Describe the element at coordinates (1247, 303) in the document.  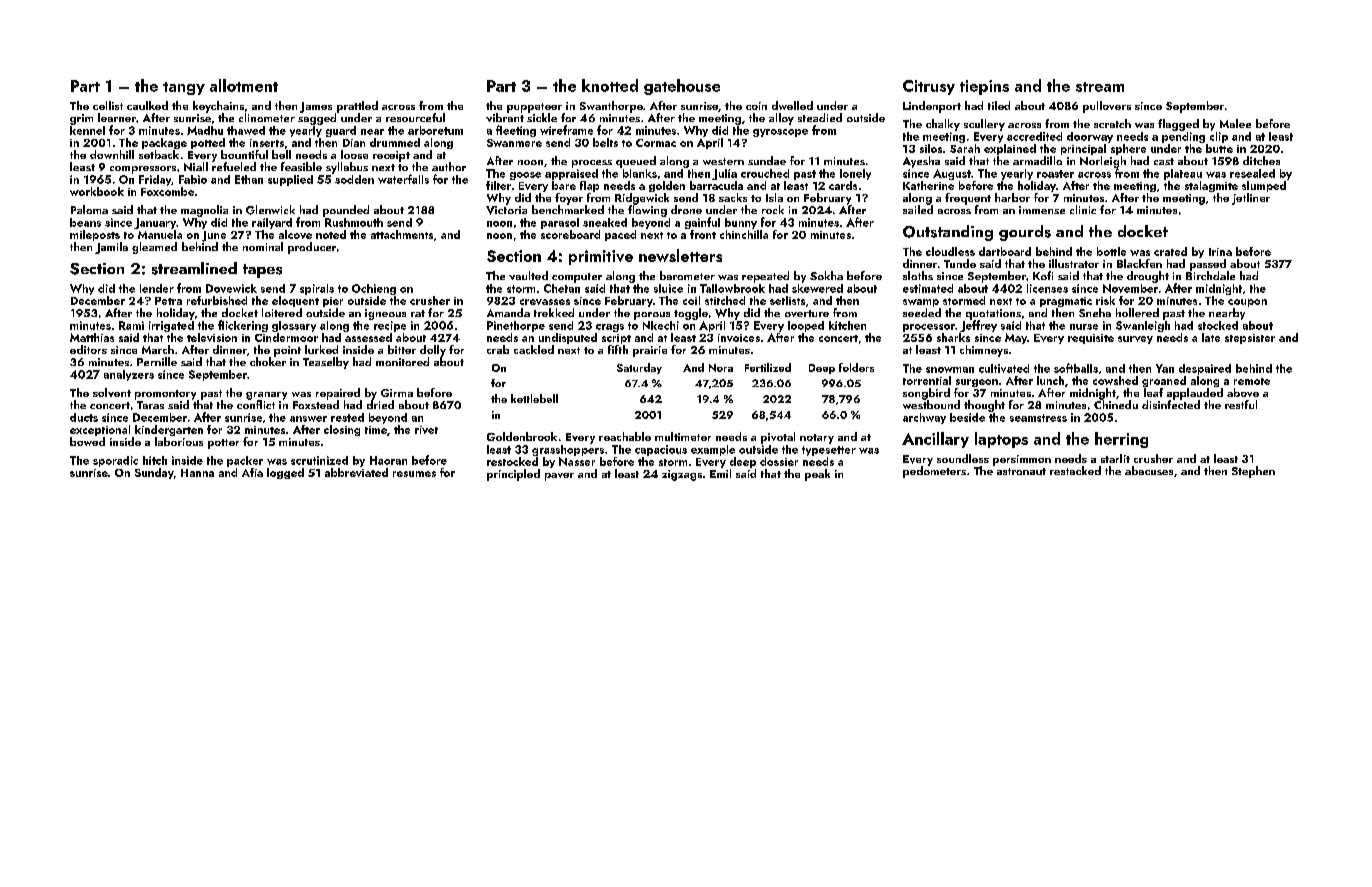
I see `coupon` at that location.
